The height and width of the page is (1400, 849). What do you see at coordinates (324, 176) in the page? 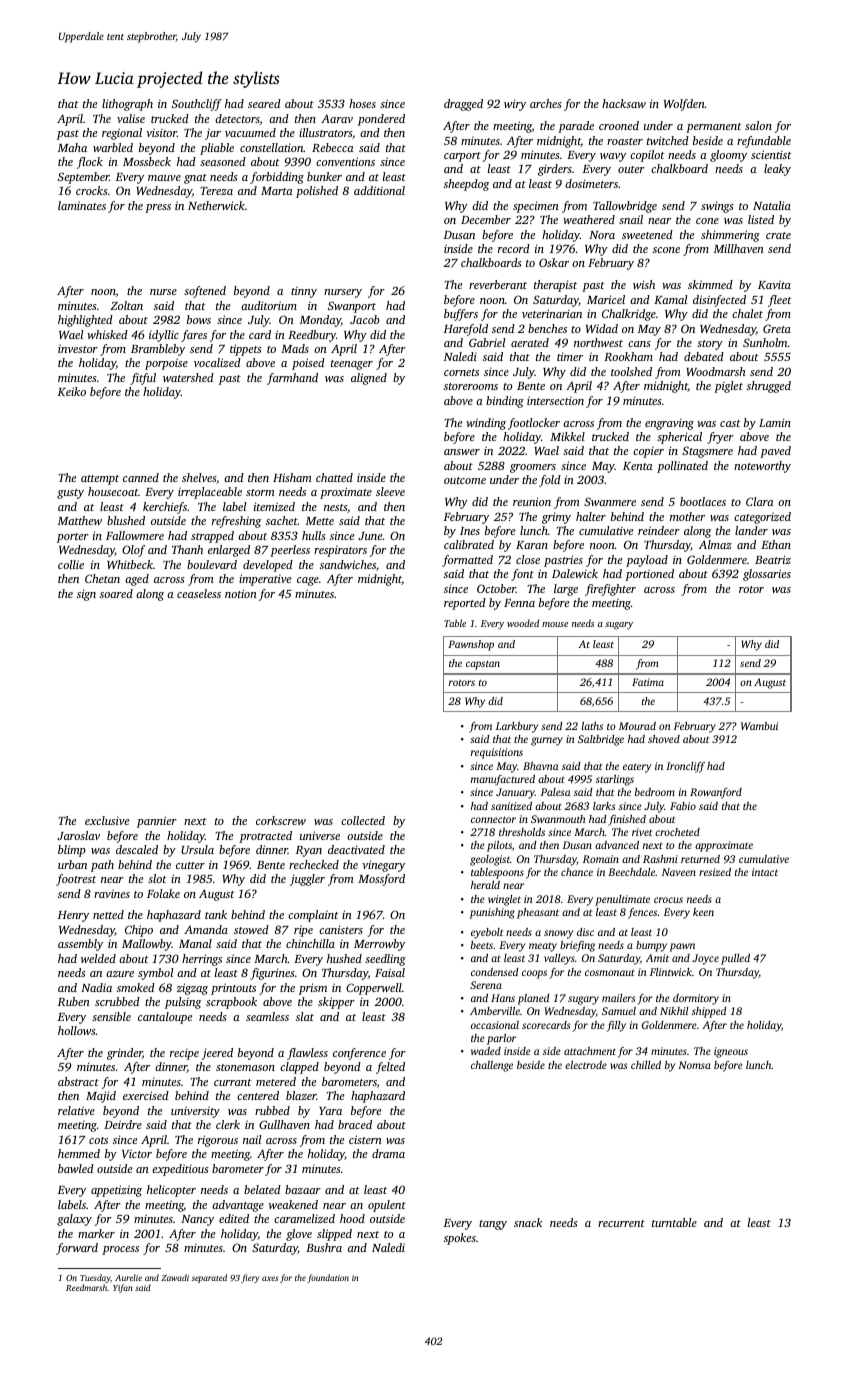
I see `bunker` at bounding box center [324, 176].
